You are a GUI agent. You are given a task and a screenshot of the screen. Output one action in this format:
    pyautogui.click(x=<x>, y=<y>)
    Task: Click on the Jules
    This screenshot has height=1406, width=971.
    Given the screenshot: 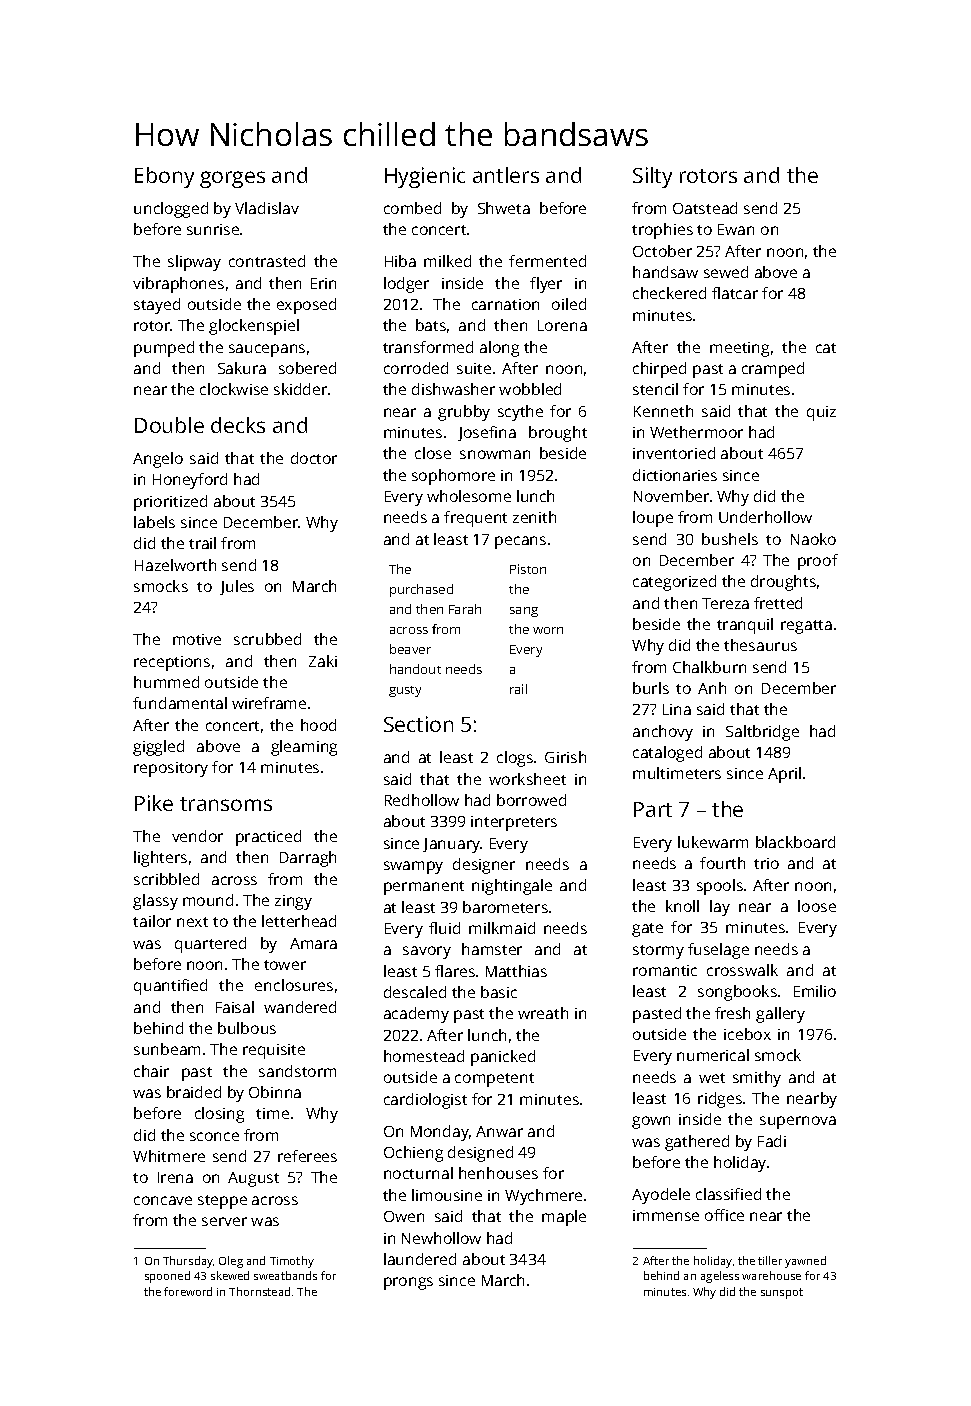 What is the action you would take?
    pyautogui.click(x=237, y=587)
